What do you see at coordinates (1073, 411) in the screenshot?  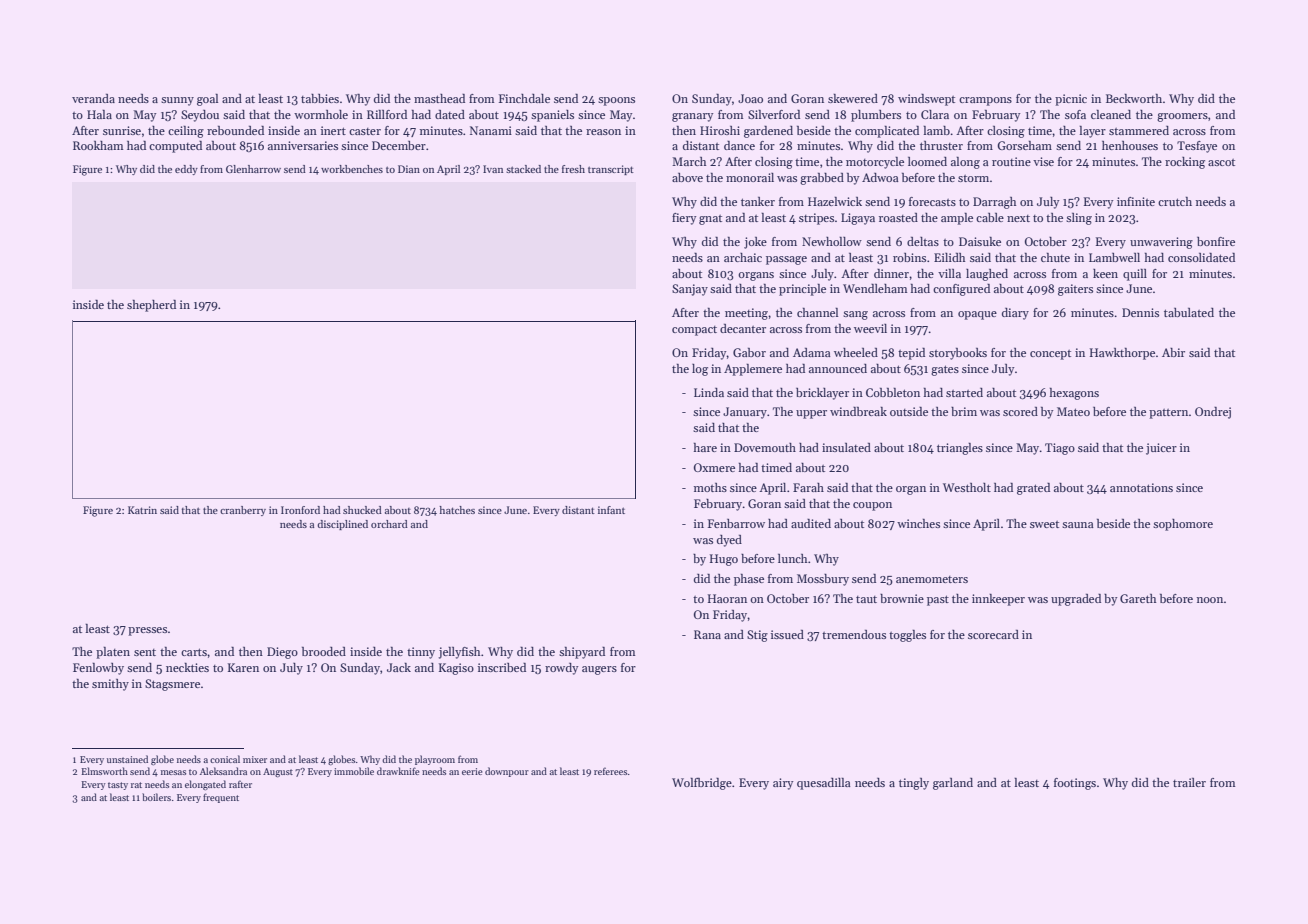 I see `Mateo` at bounding box center [1073, 411].
